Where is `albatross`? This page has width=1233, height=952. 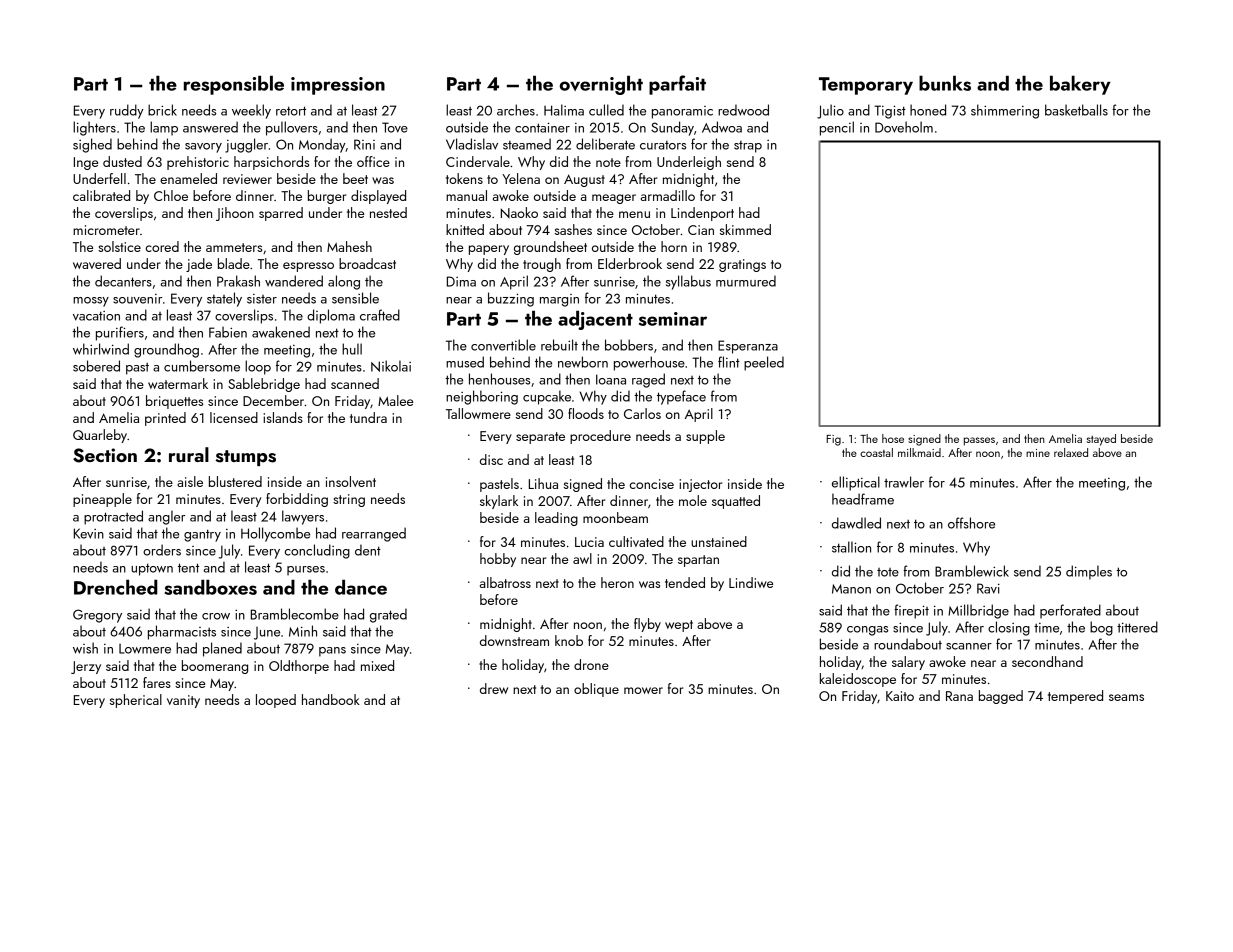 albatross is located at coordinates (505, 582).
